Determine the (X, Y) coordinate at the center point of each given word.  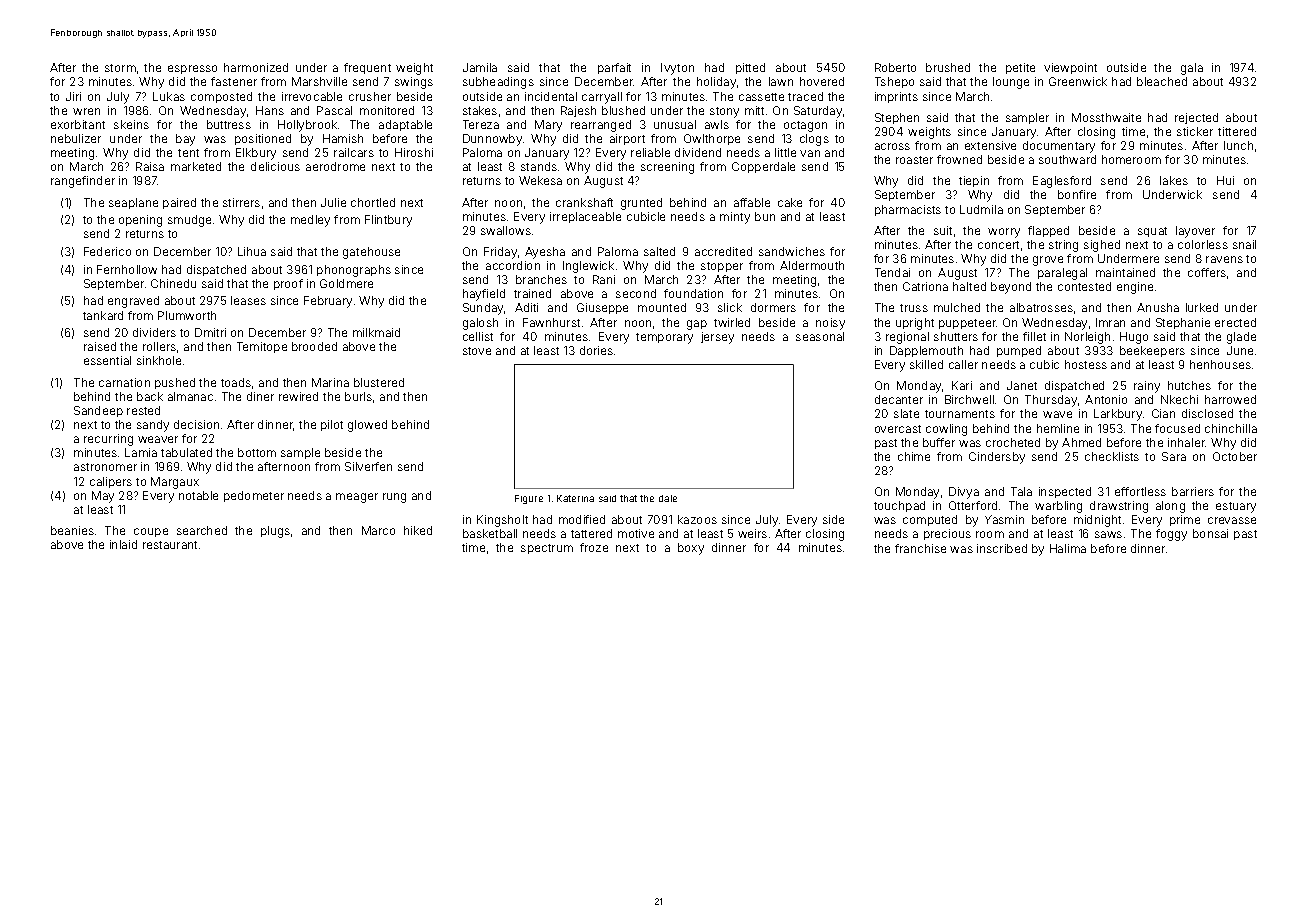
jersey (717, 338)
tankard (103, 315)
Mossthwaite (1106, 117)
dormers (773, 307)
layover (1195, 232)
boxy (691, 549)
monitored (387, 110)
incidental (551, 96)
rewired (298, 396)
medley (310, 221)
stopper (722, 267)
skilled (926, 364)
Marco (378, 530)
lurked (1202, 307)
